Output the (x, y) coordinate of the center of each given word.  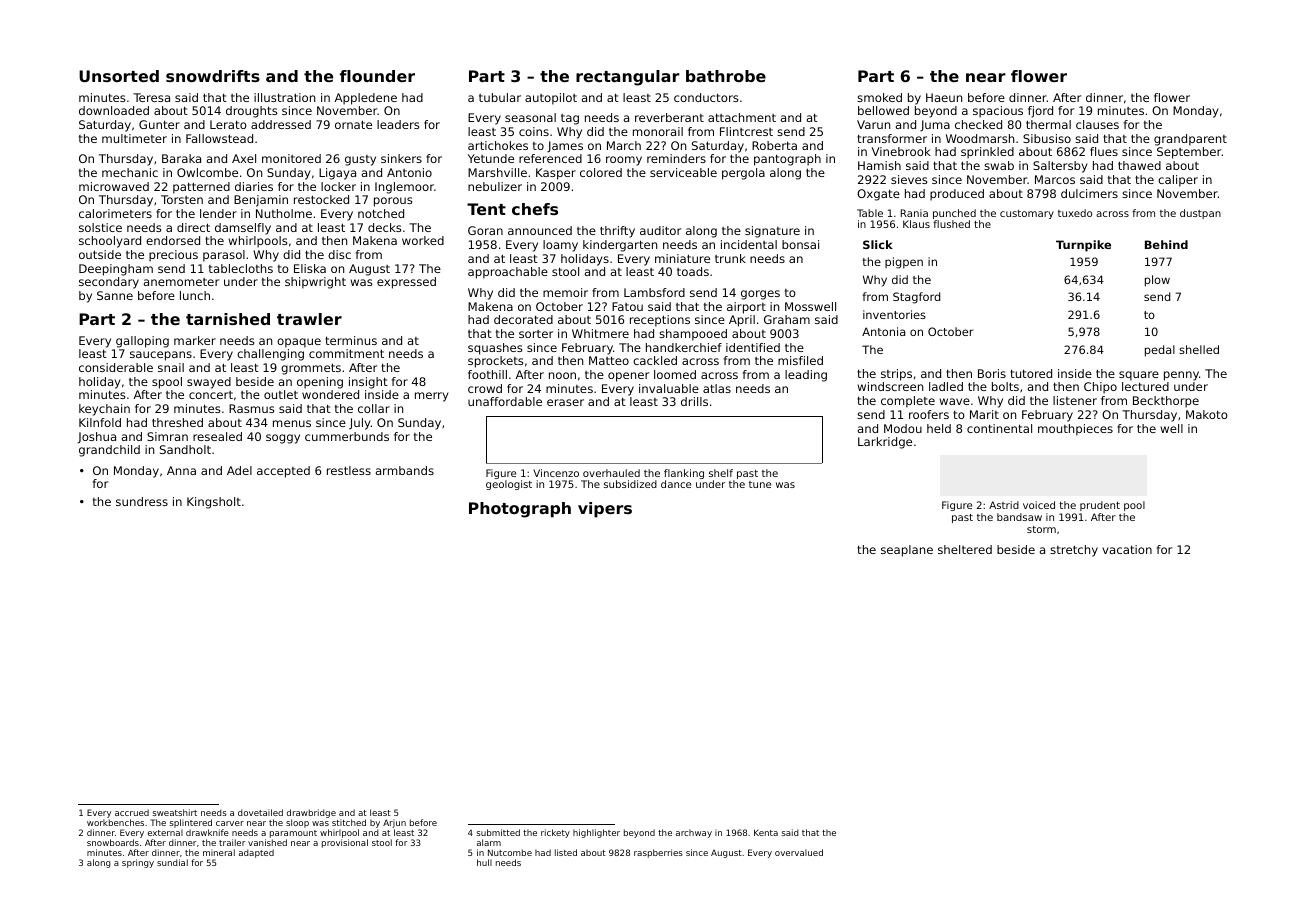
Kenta (766, 832)
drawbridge (311, 813)
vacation (1127, 549)
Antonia (883, 331)
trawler (309, 319)
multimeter (134, 138)
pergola (743, 174)
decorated (523, 319)
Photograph (520, 510)
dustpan (1200, 214)
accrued (132, 812)
